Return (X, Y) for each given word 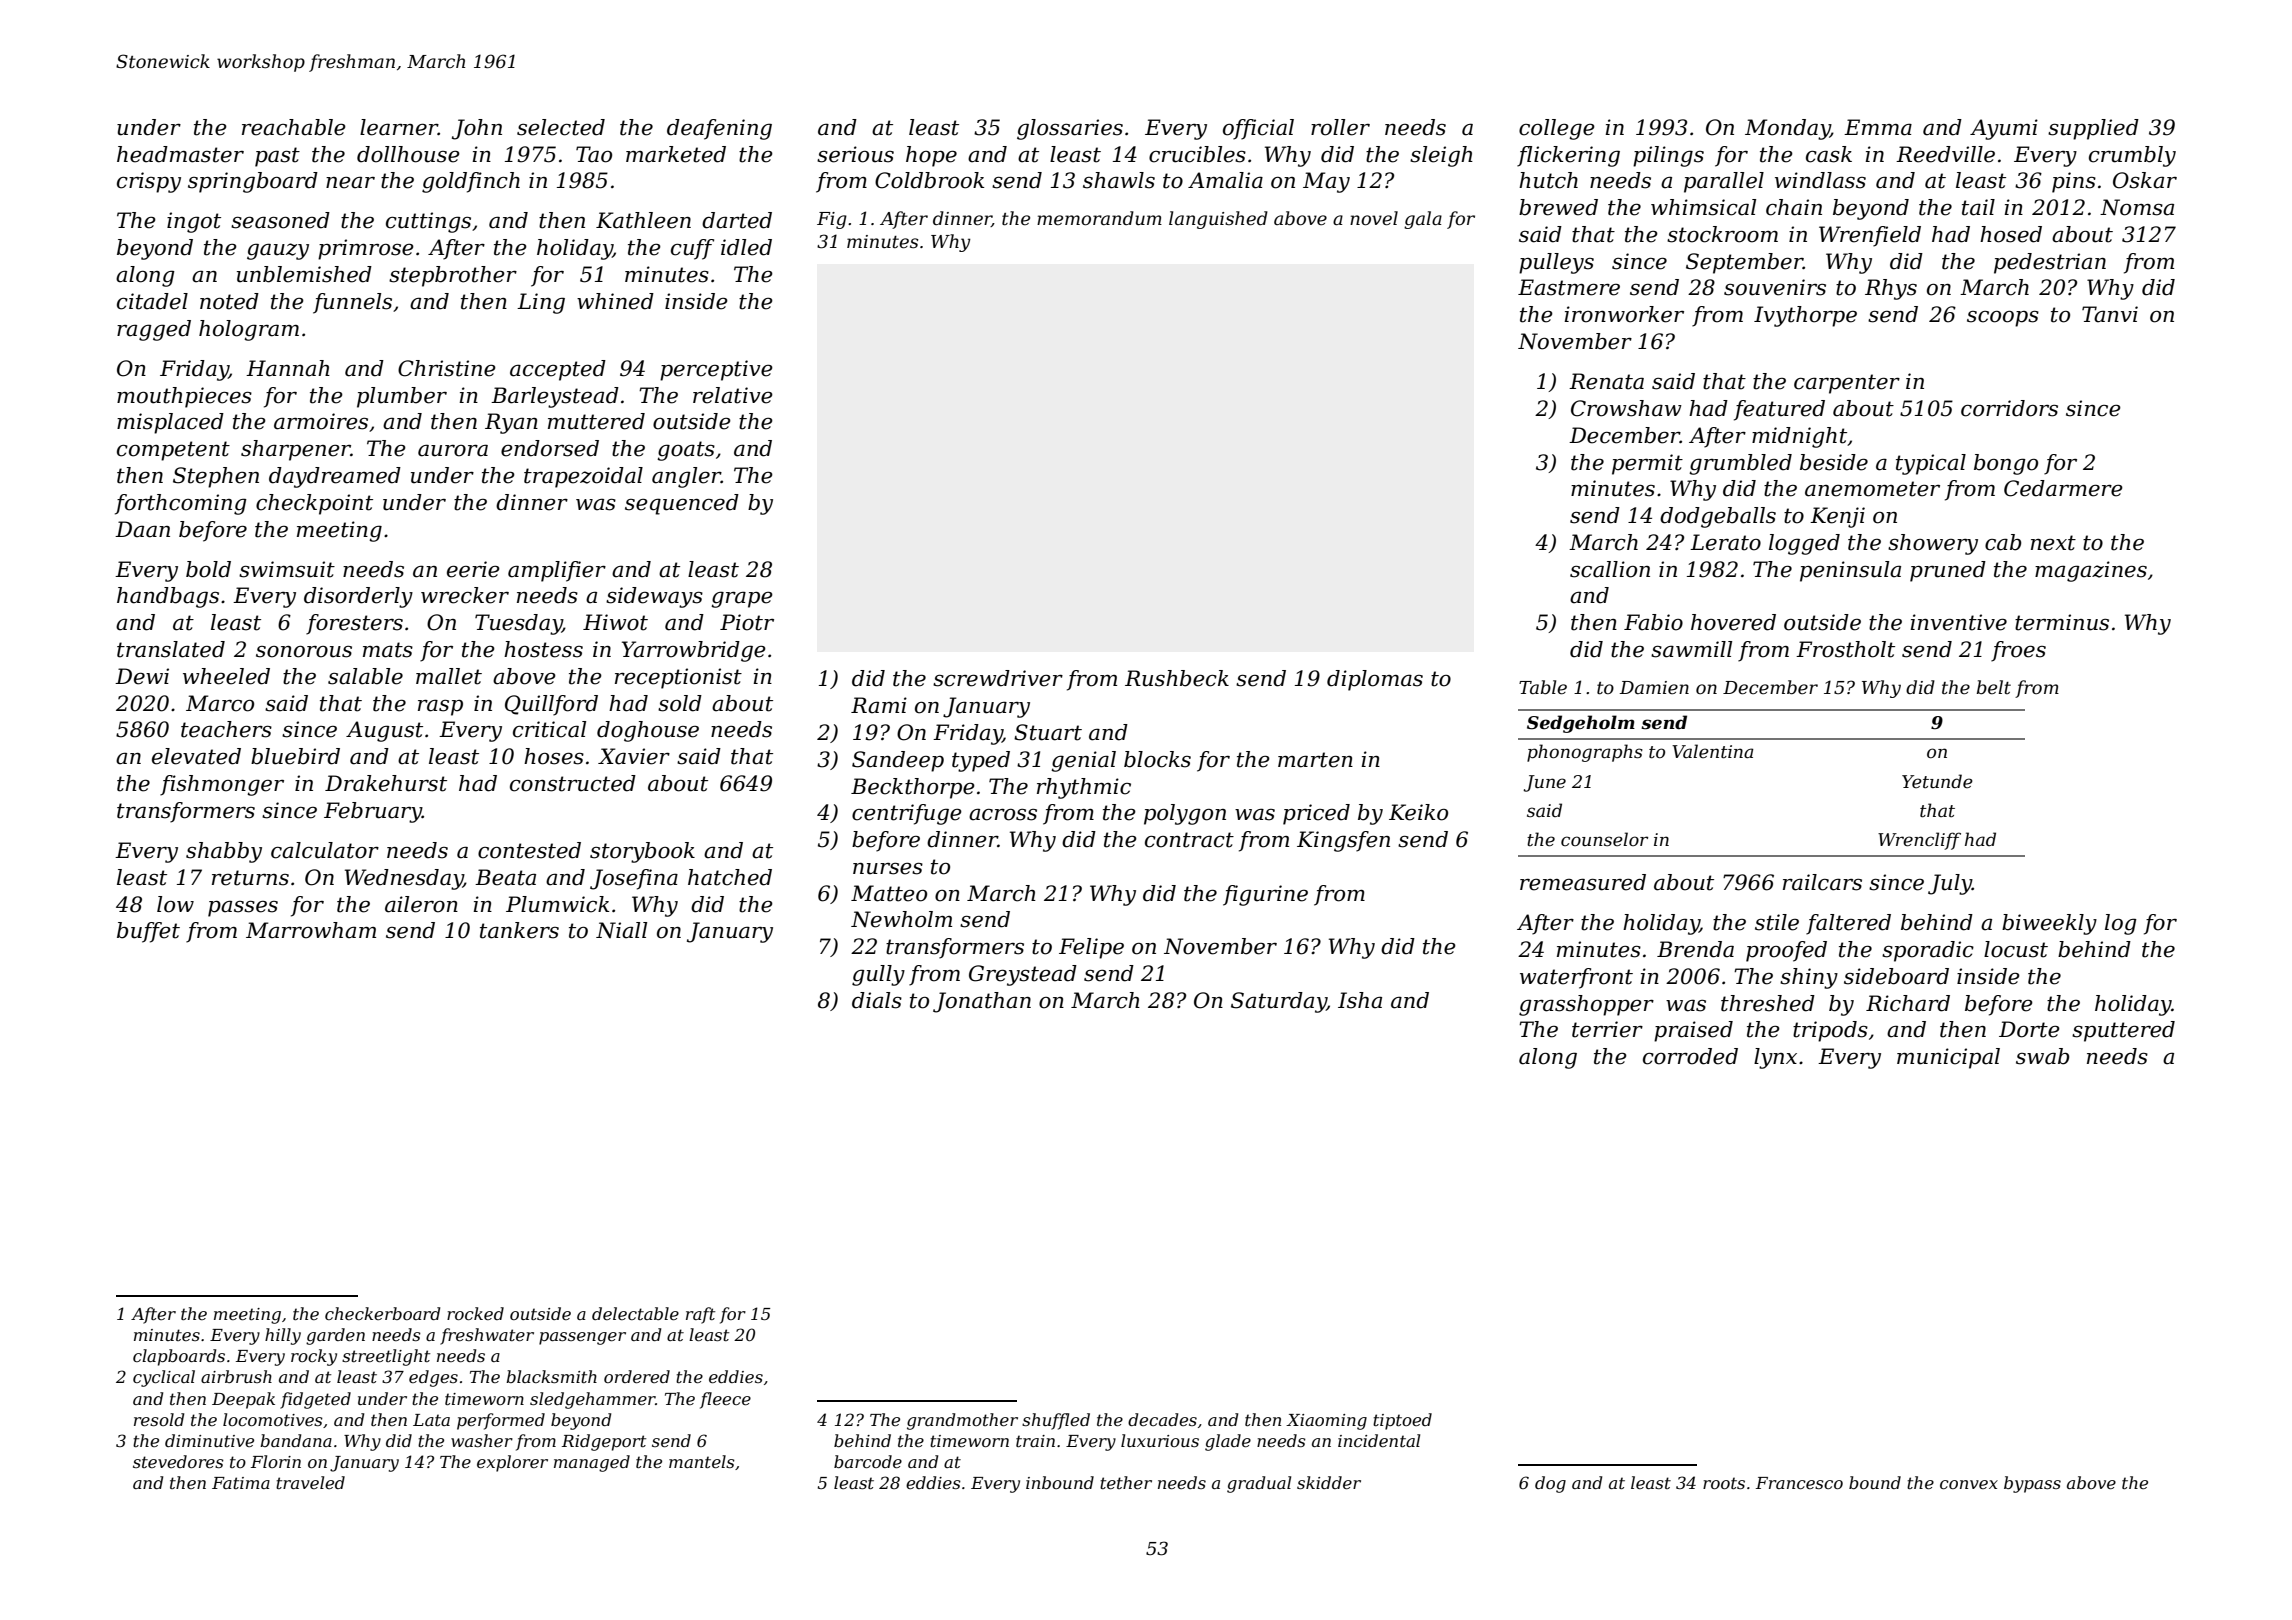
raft (700, 1315)
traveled (310, 1482)
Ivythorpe (1805, 316)
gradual (1259, 1484)
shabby (224, 852)
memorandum (1099, 218)
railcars (1822, 882)
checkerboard (382, 1313)
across (1003, 814)
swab (2042, 1056)
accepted (558, 370)
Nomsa (2137, 207)
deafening (719, 129)
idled (746, 247)
